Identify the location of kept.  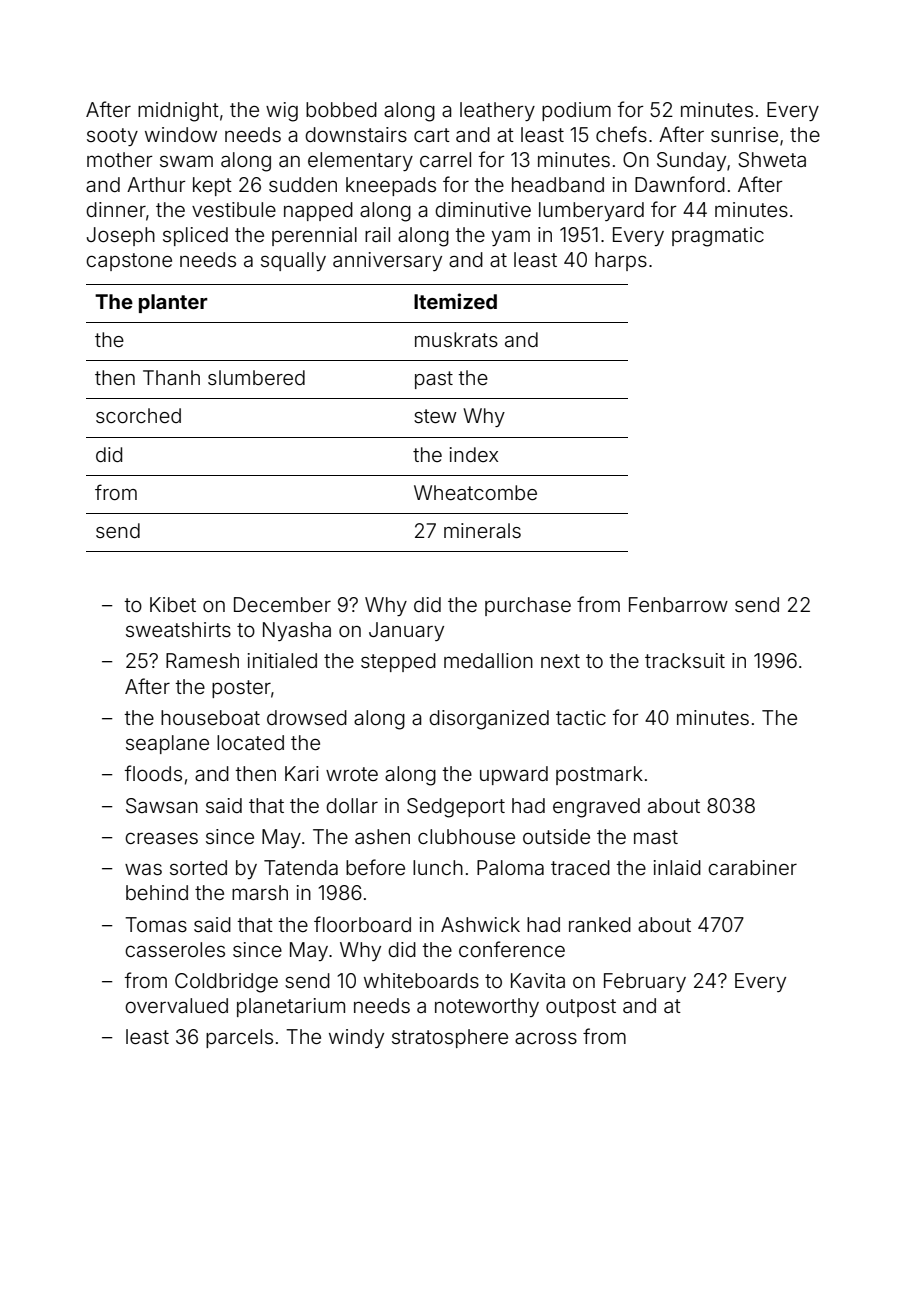
(212, 186).
